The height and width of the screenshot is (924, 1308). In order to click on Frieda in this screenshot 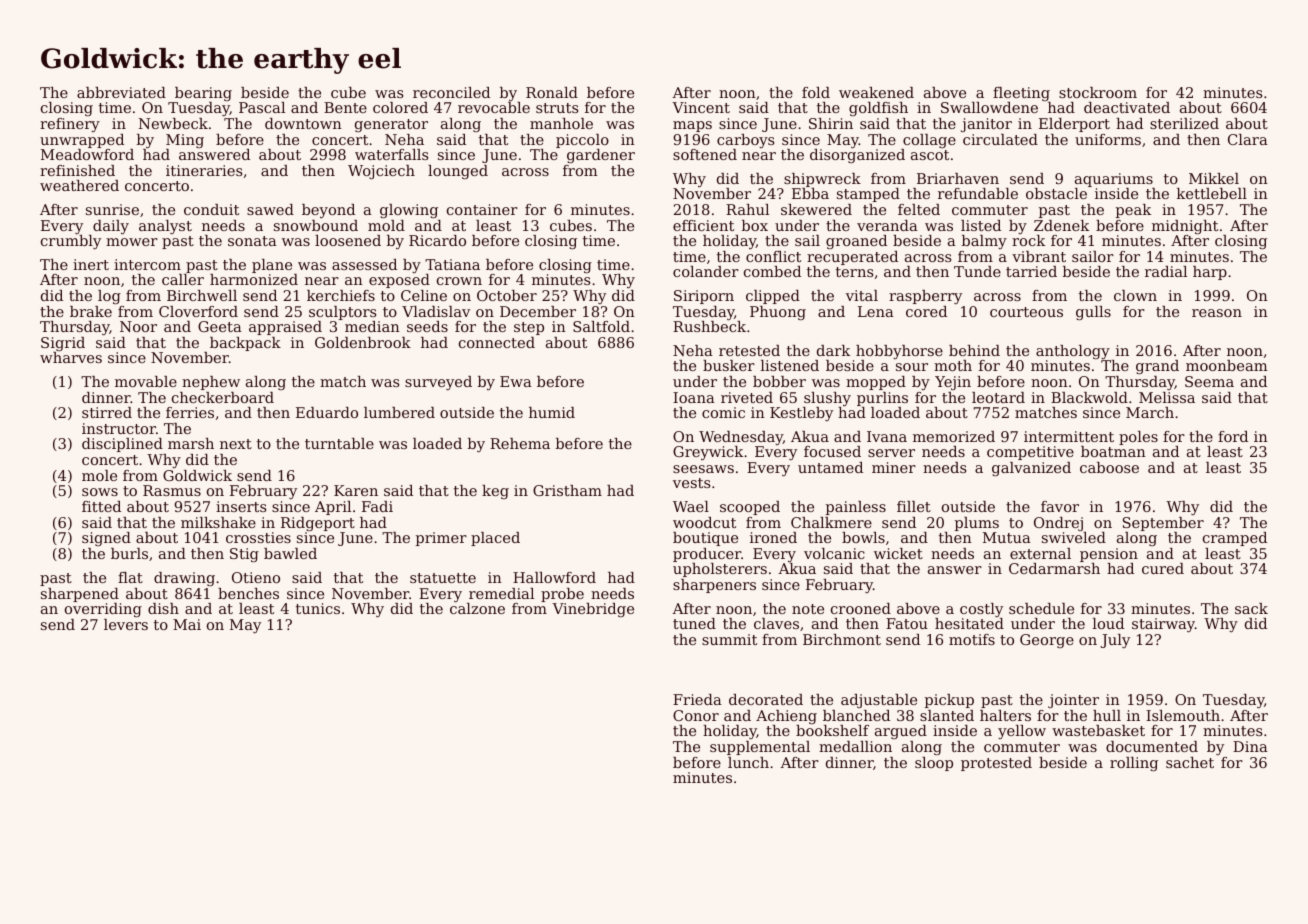, I will do `click(697, 699)`.
